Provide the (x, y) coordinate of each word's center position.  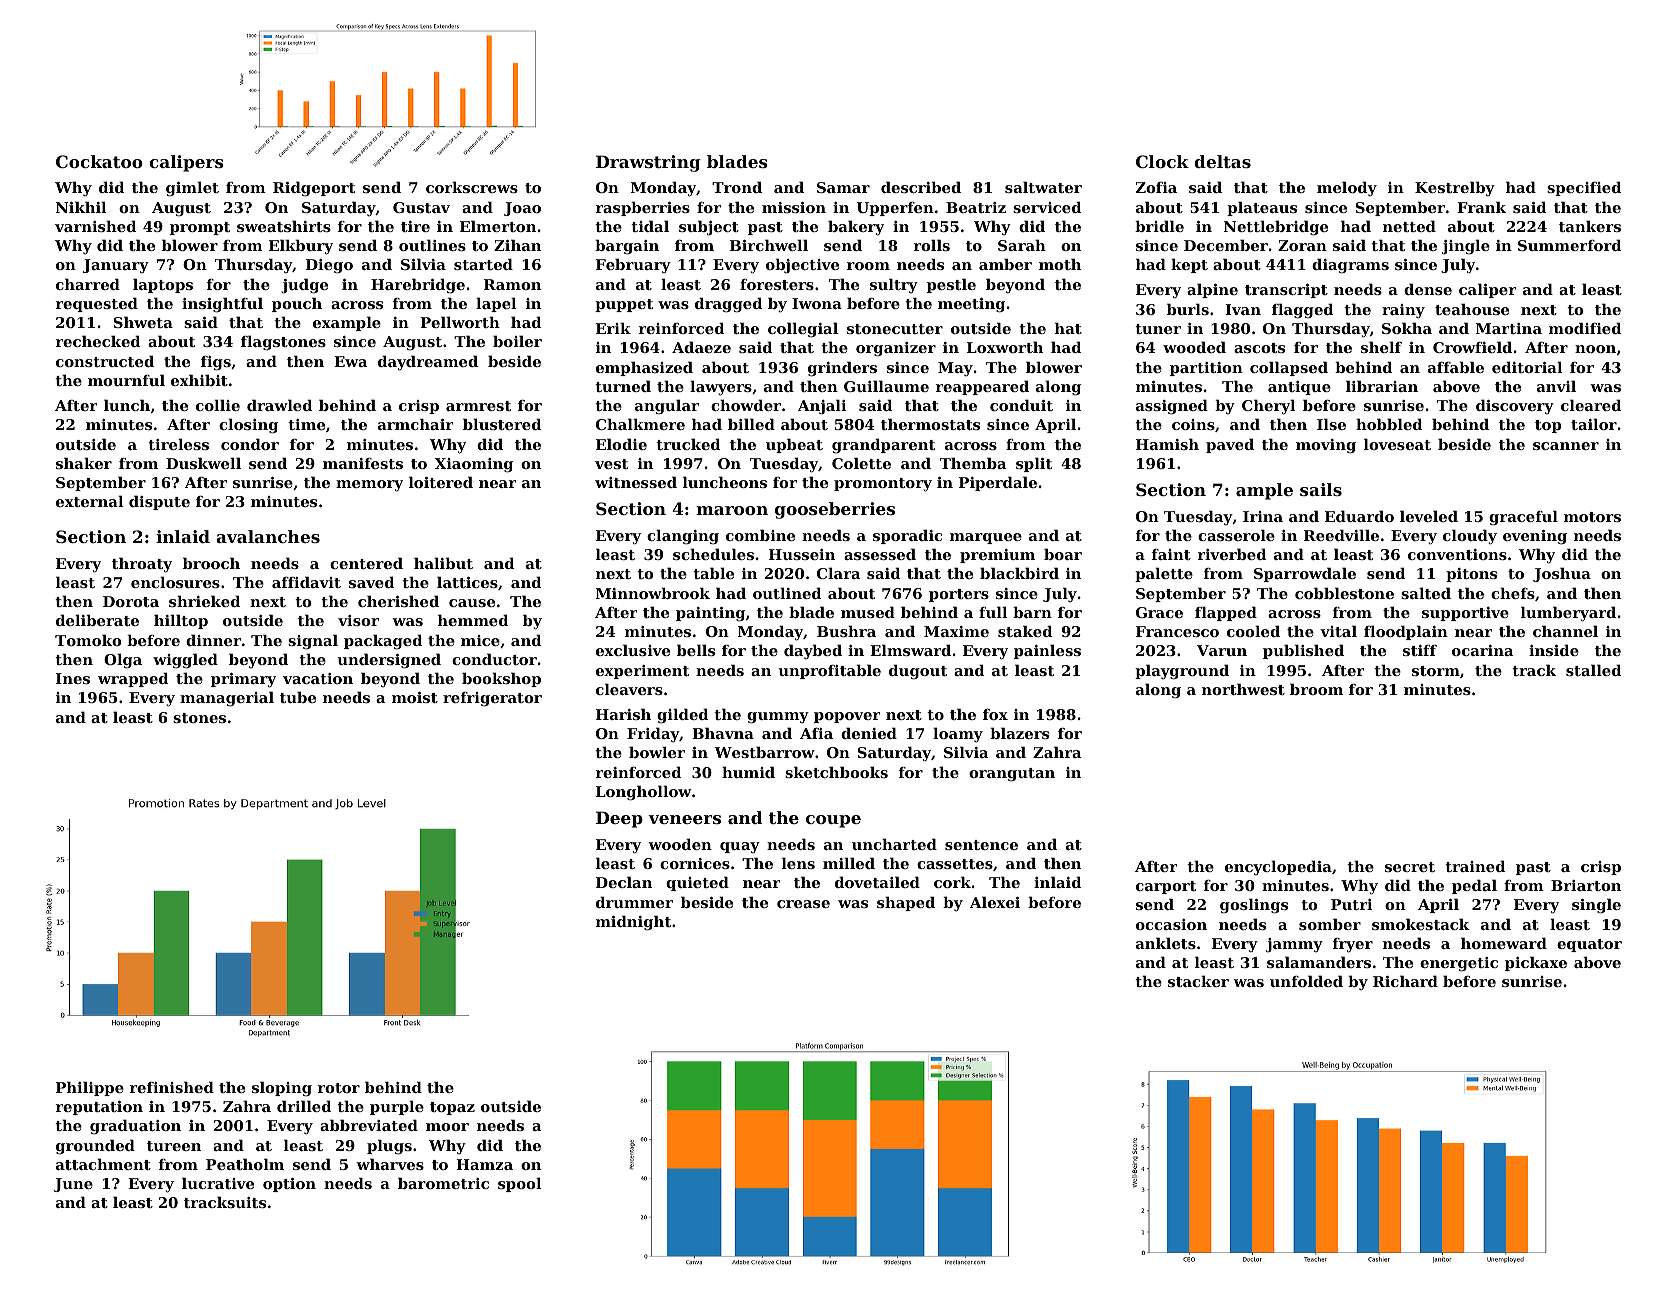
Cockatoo (99, 161)
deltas (1222, 161)
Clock (1162, 161)
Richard (1405, 981)
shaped (906, 903)
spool (519, 1184)
